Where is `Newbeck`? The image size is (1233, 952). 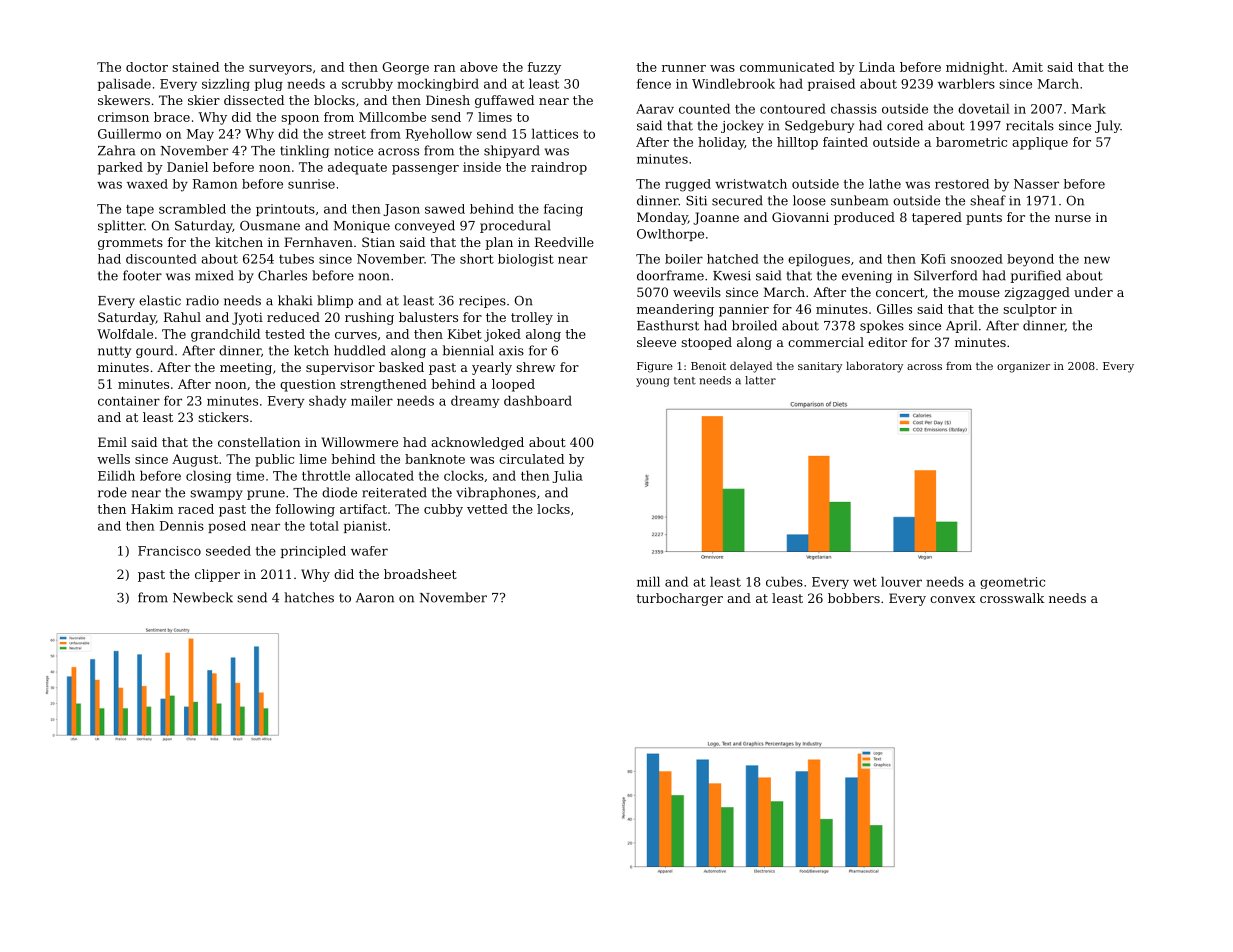
Newbeck is located at coordinates (203, 597).
